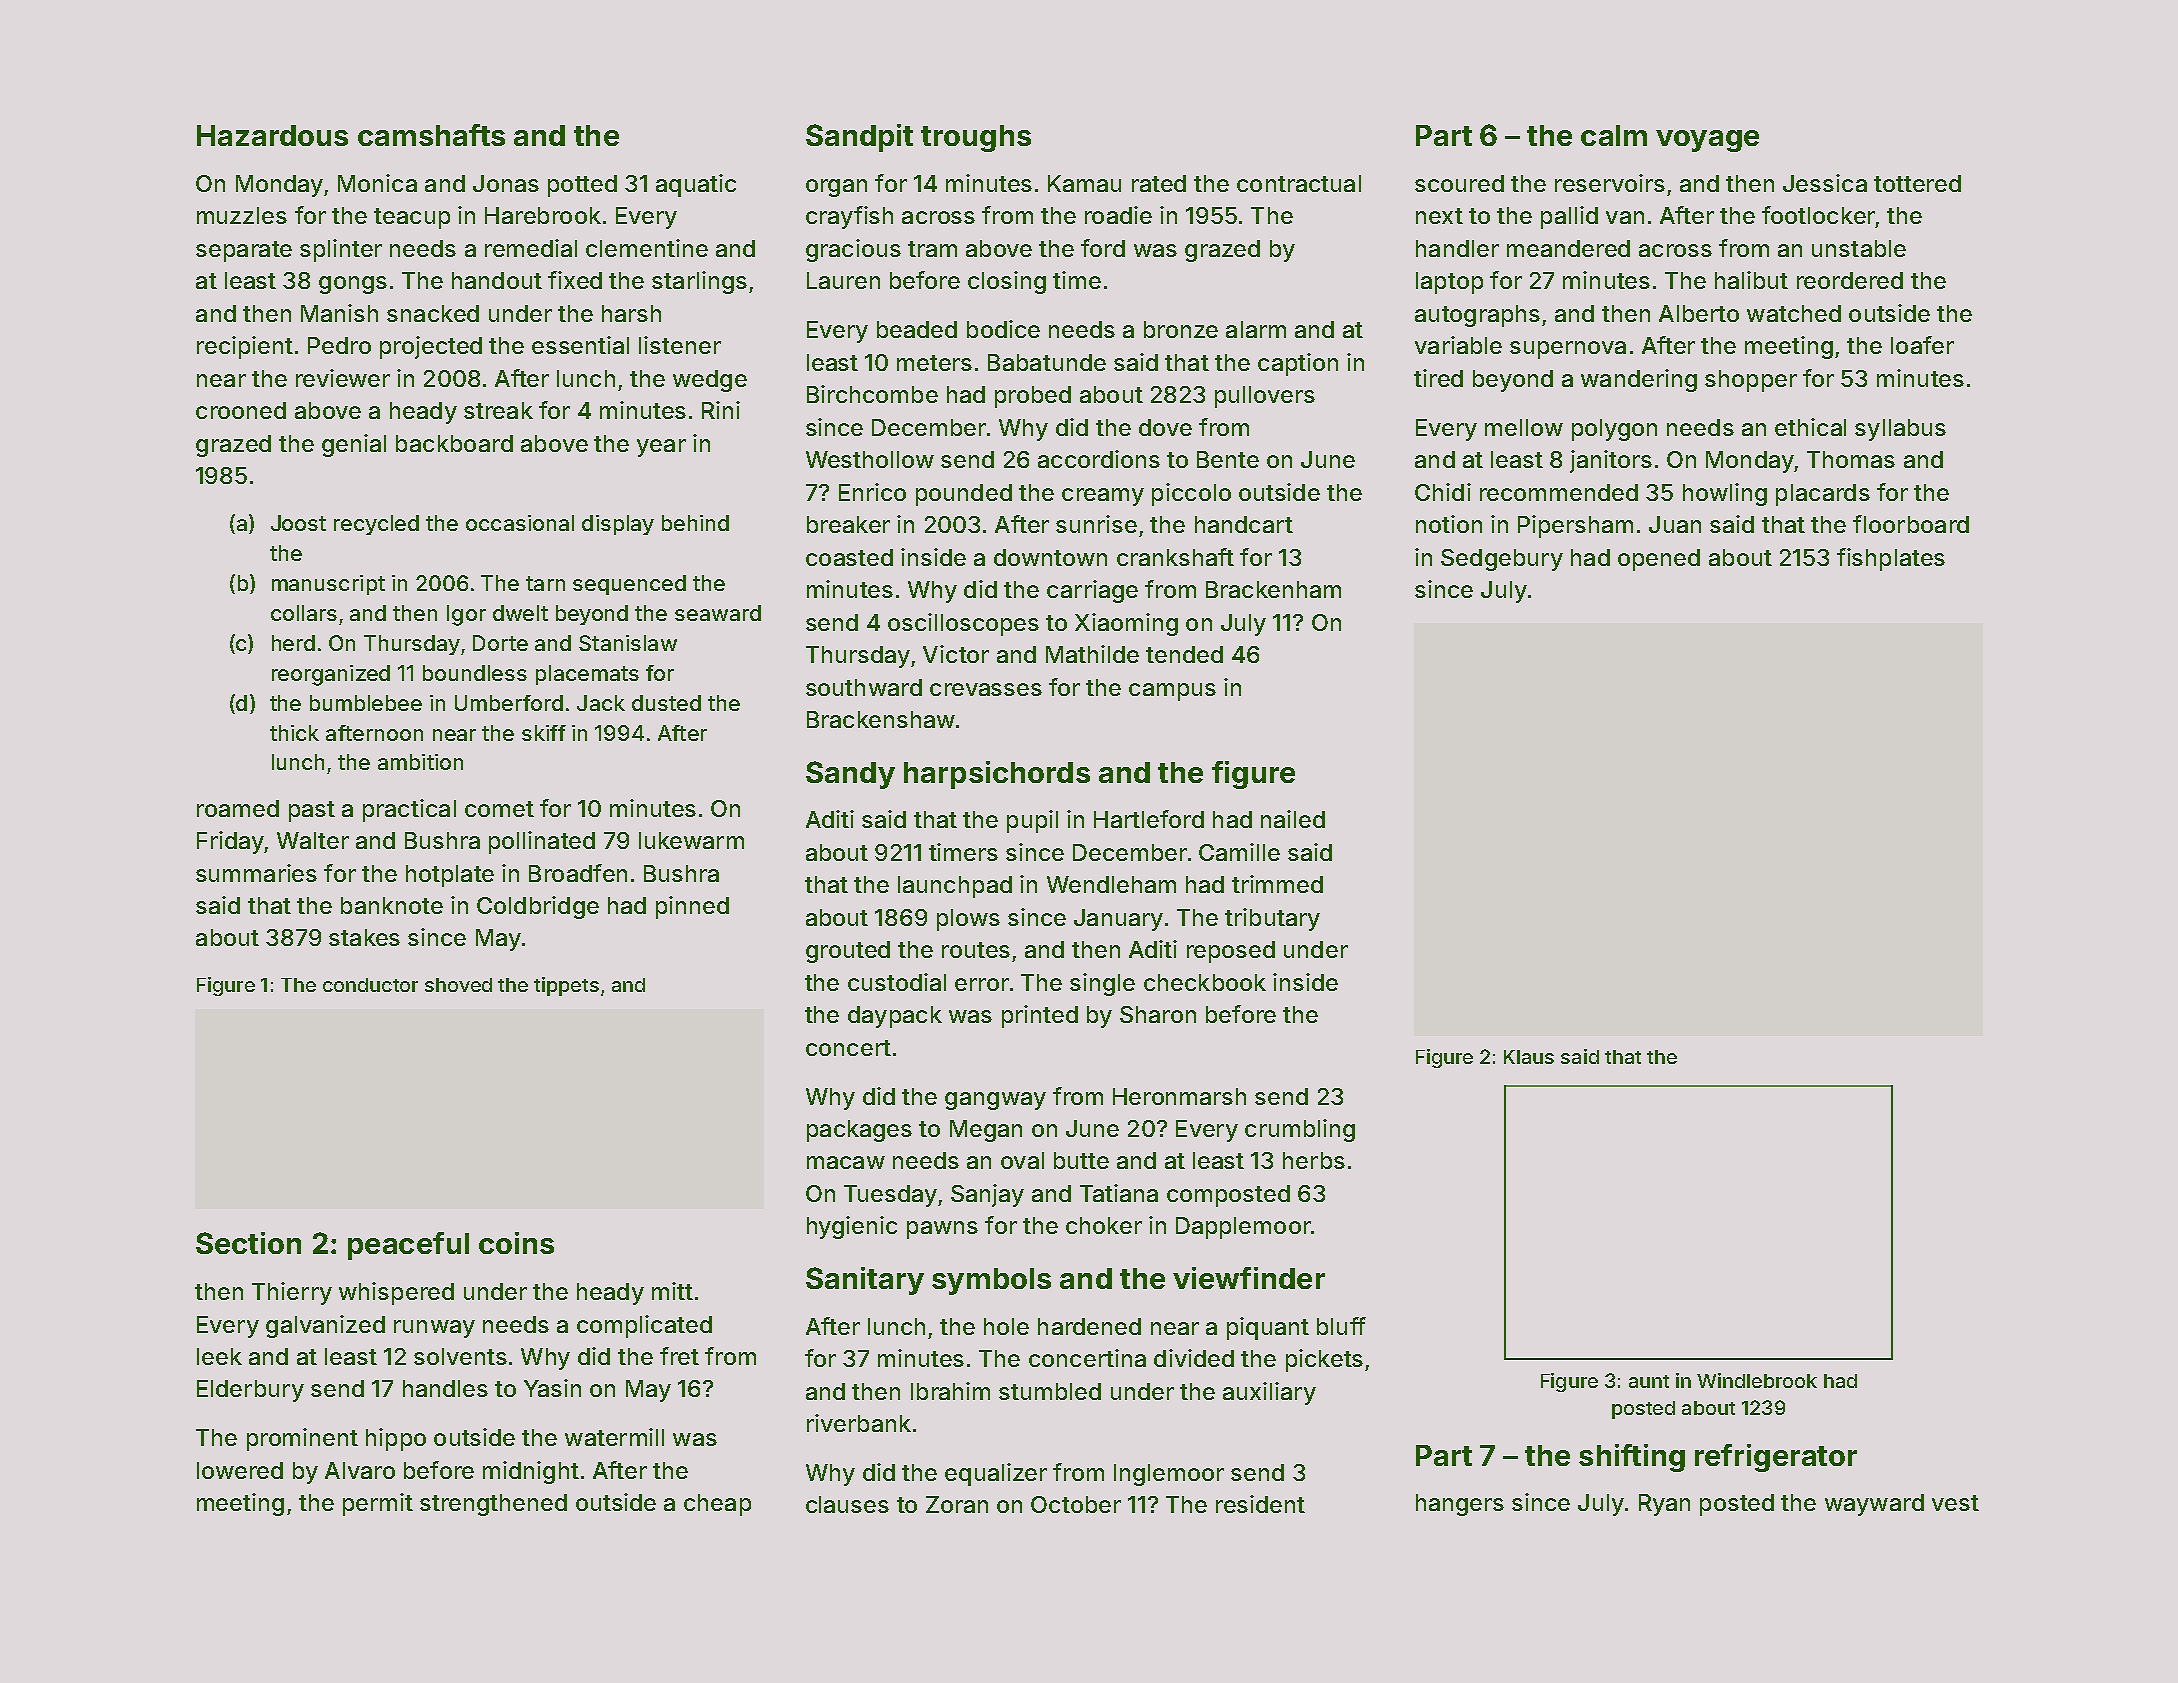  What do you see at coordinates (1231, 952) in the document?
I see `reposed` at bounding box center [1231, 952].
